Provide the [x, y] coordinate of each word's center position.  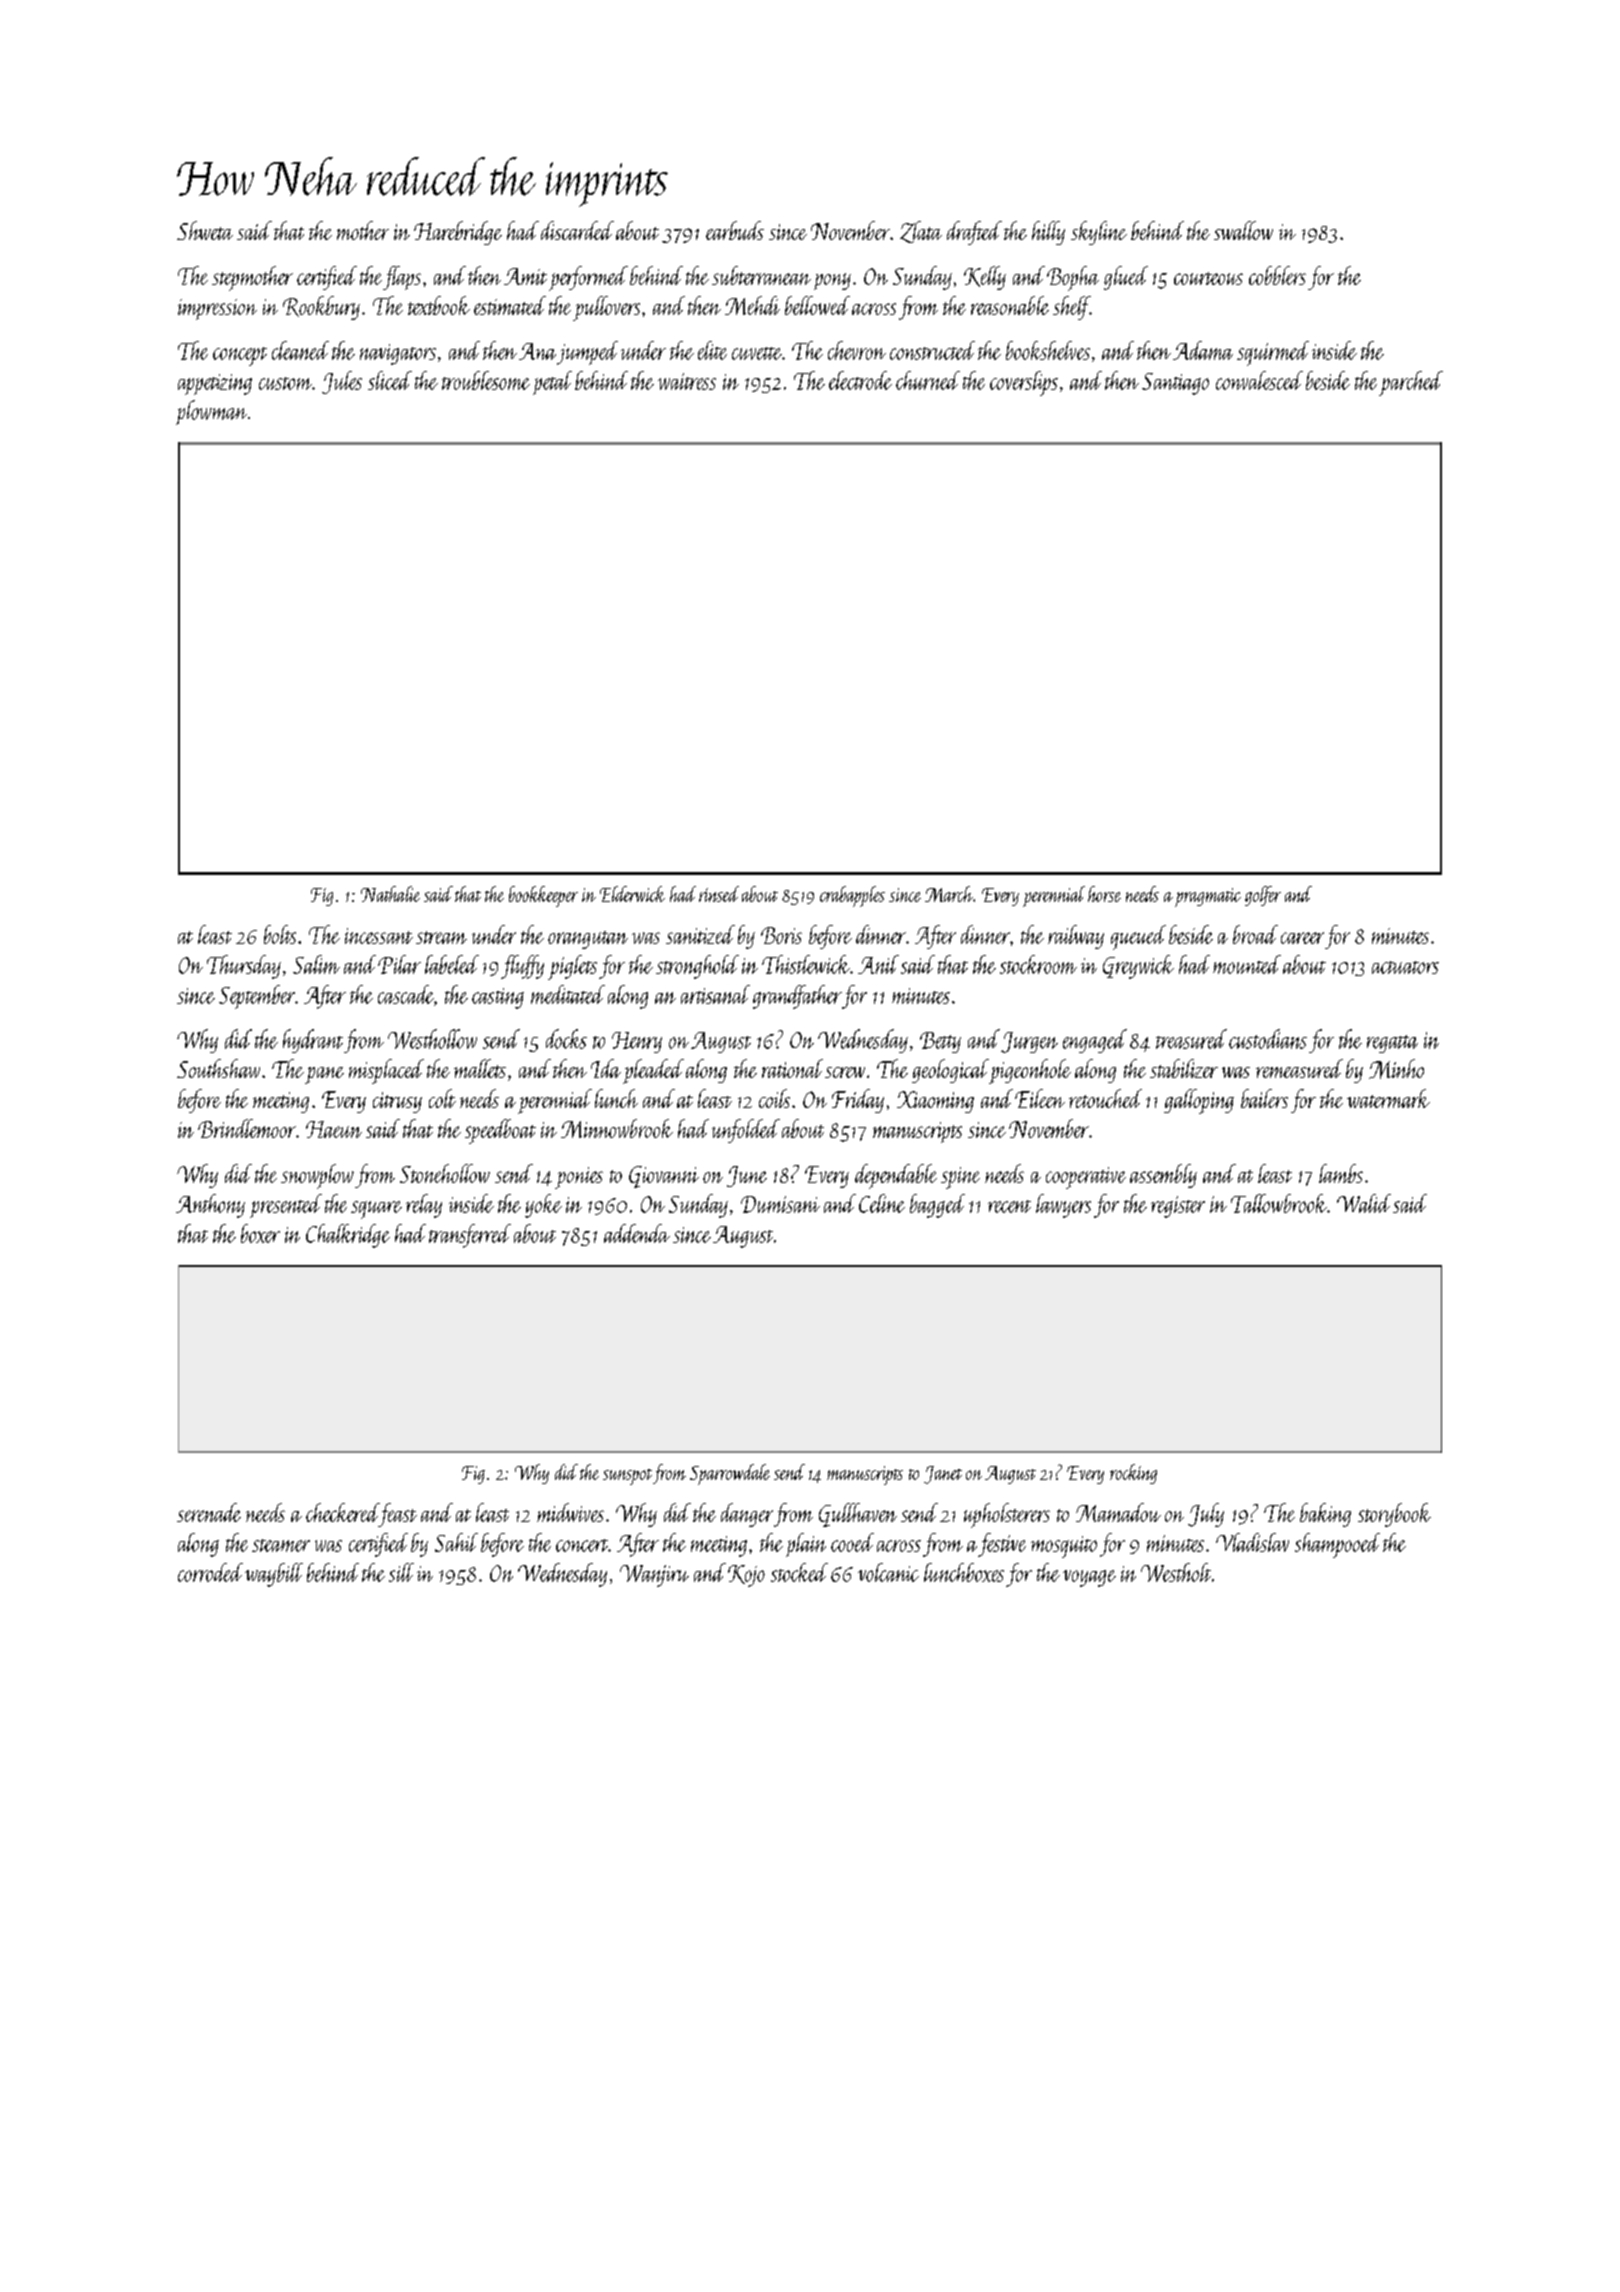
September [257, 997]
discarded [577, 230]
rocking [1133, 1474]
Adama [1203, 350]
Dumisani [780, 1204]
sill [401, 1572]
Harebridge [458, 233]
